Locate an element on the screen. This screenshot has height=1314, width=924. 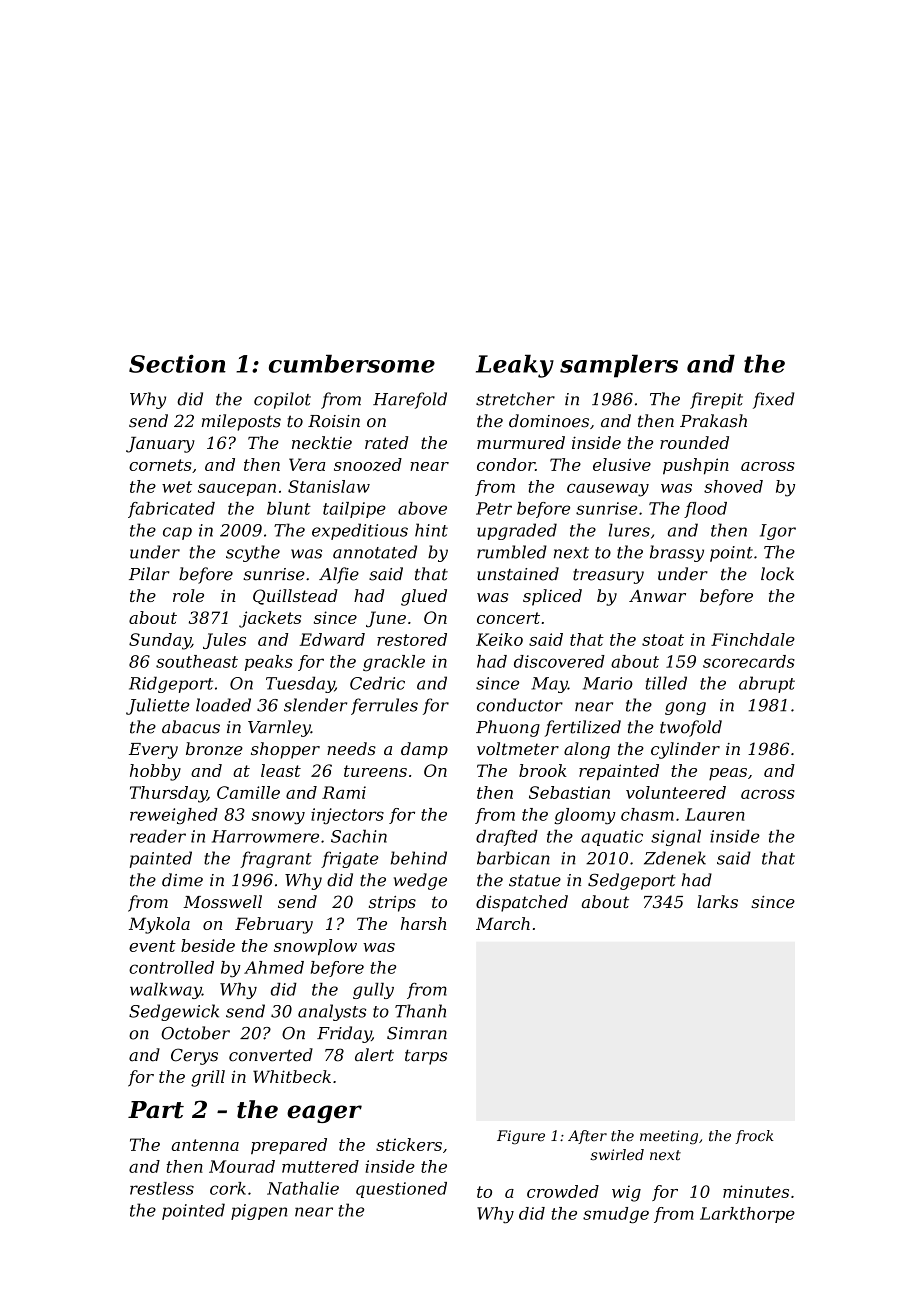
samplers is located at coordinates (619, 366).
